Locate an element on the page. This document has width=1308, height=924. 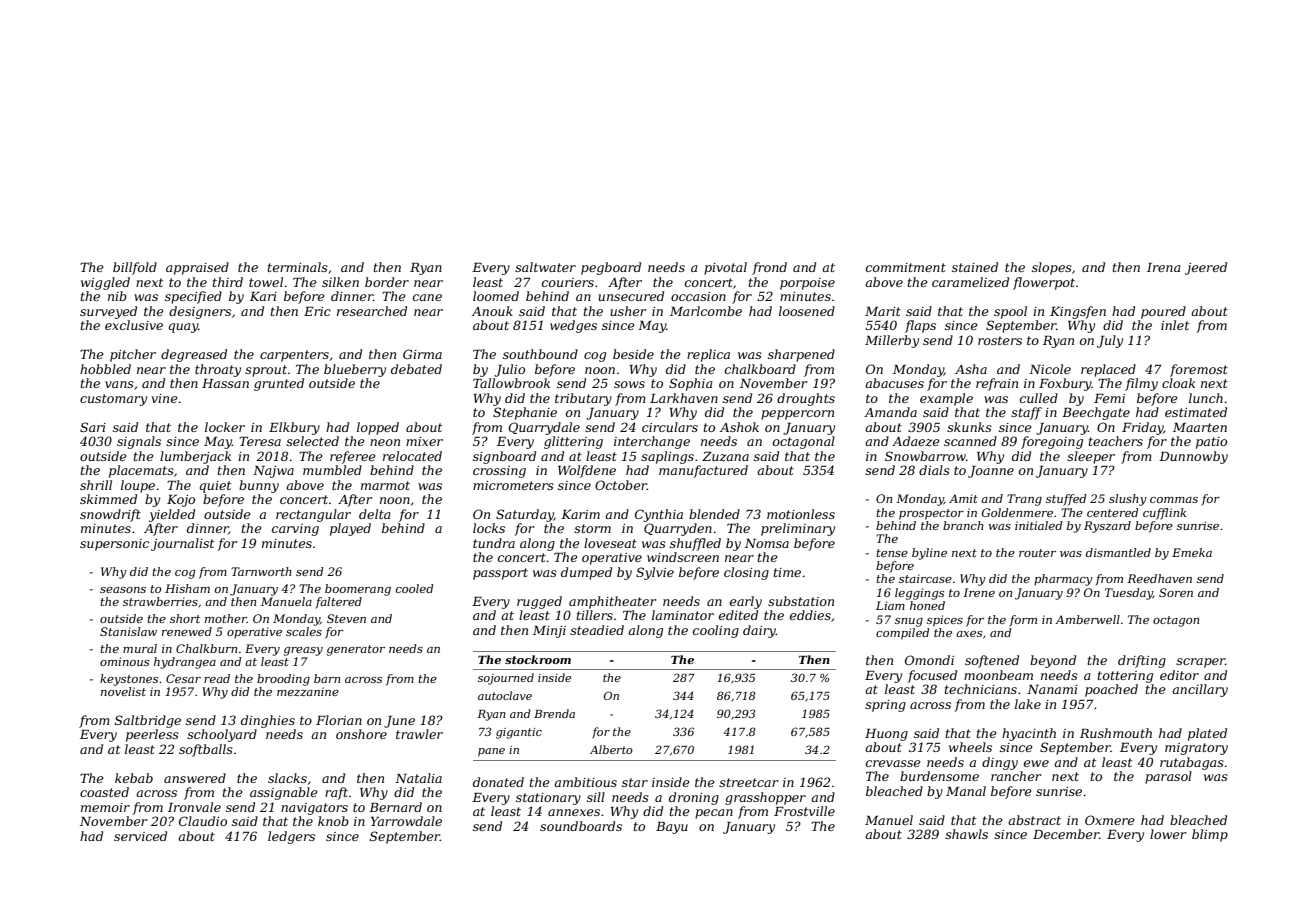
gigantic is located at coordinates (519, 733).
